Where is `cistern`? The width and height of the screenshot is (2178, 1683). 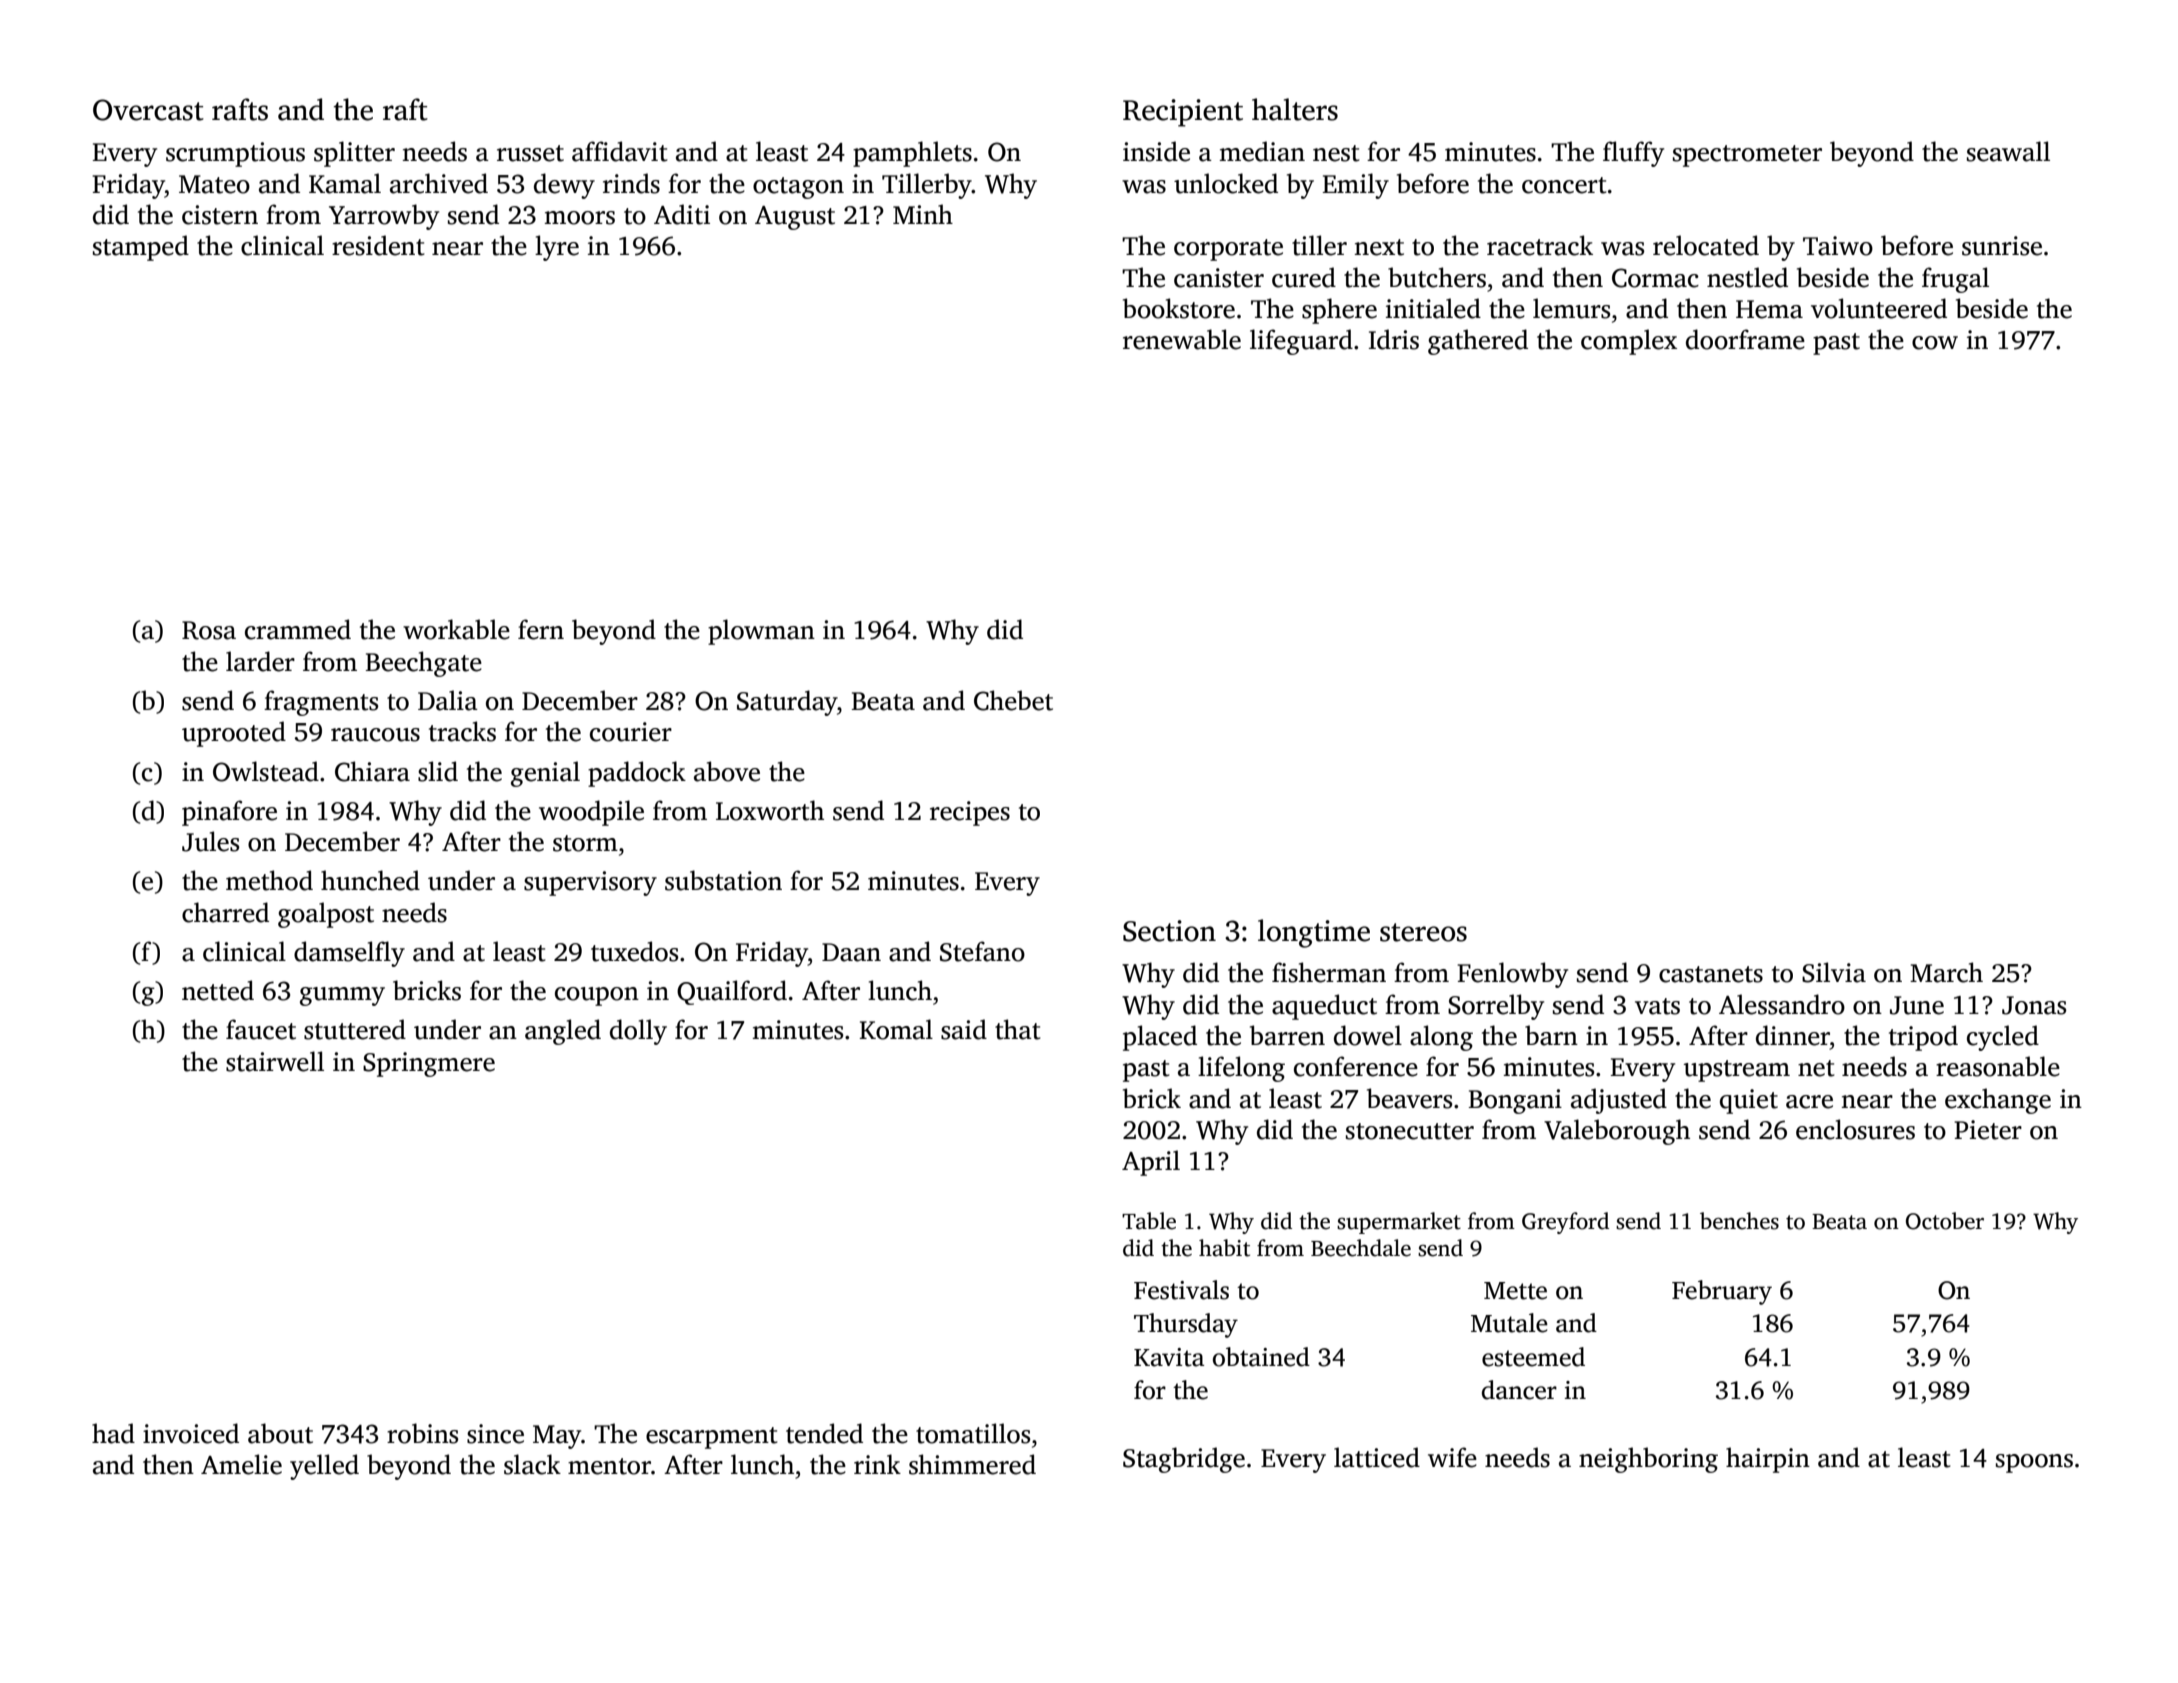 cistern is located at coordinates (220, 215).
